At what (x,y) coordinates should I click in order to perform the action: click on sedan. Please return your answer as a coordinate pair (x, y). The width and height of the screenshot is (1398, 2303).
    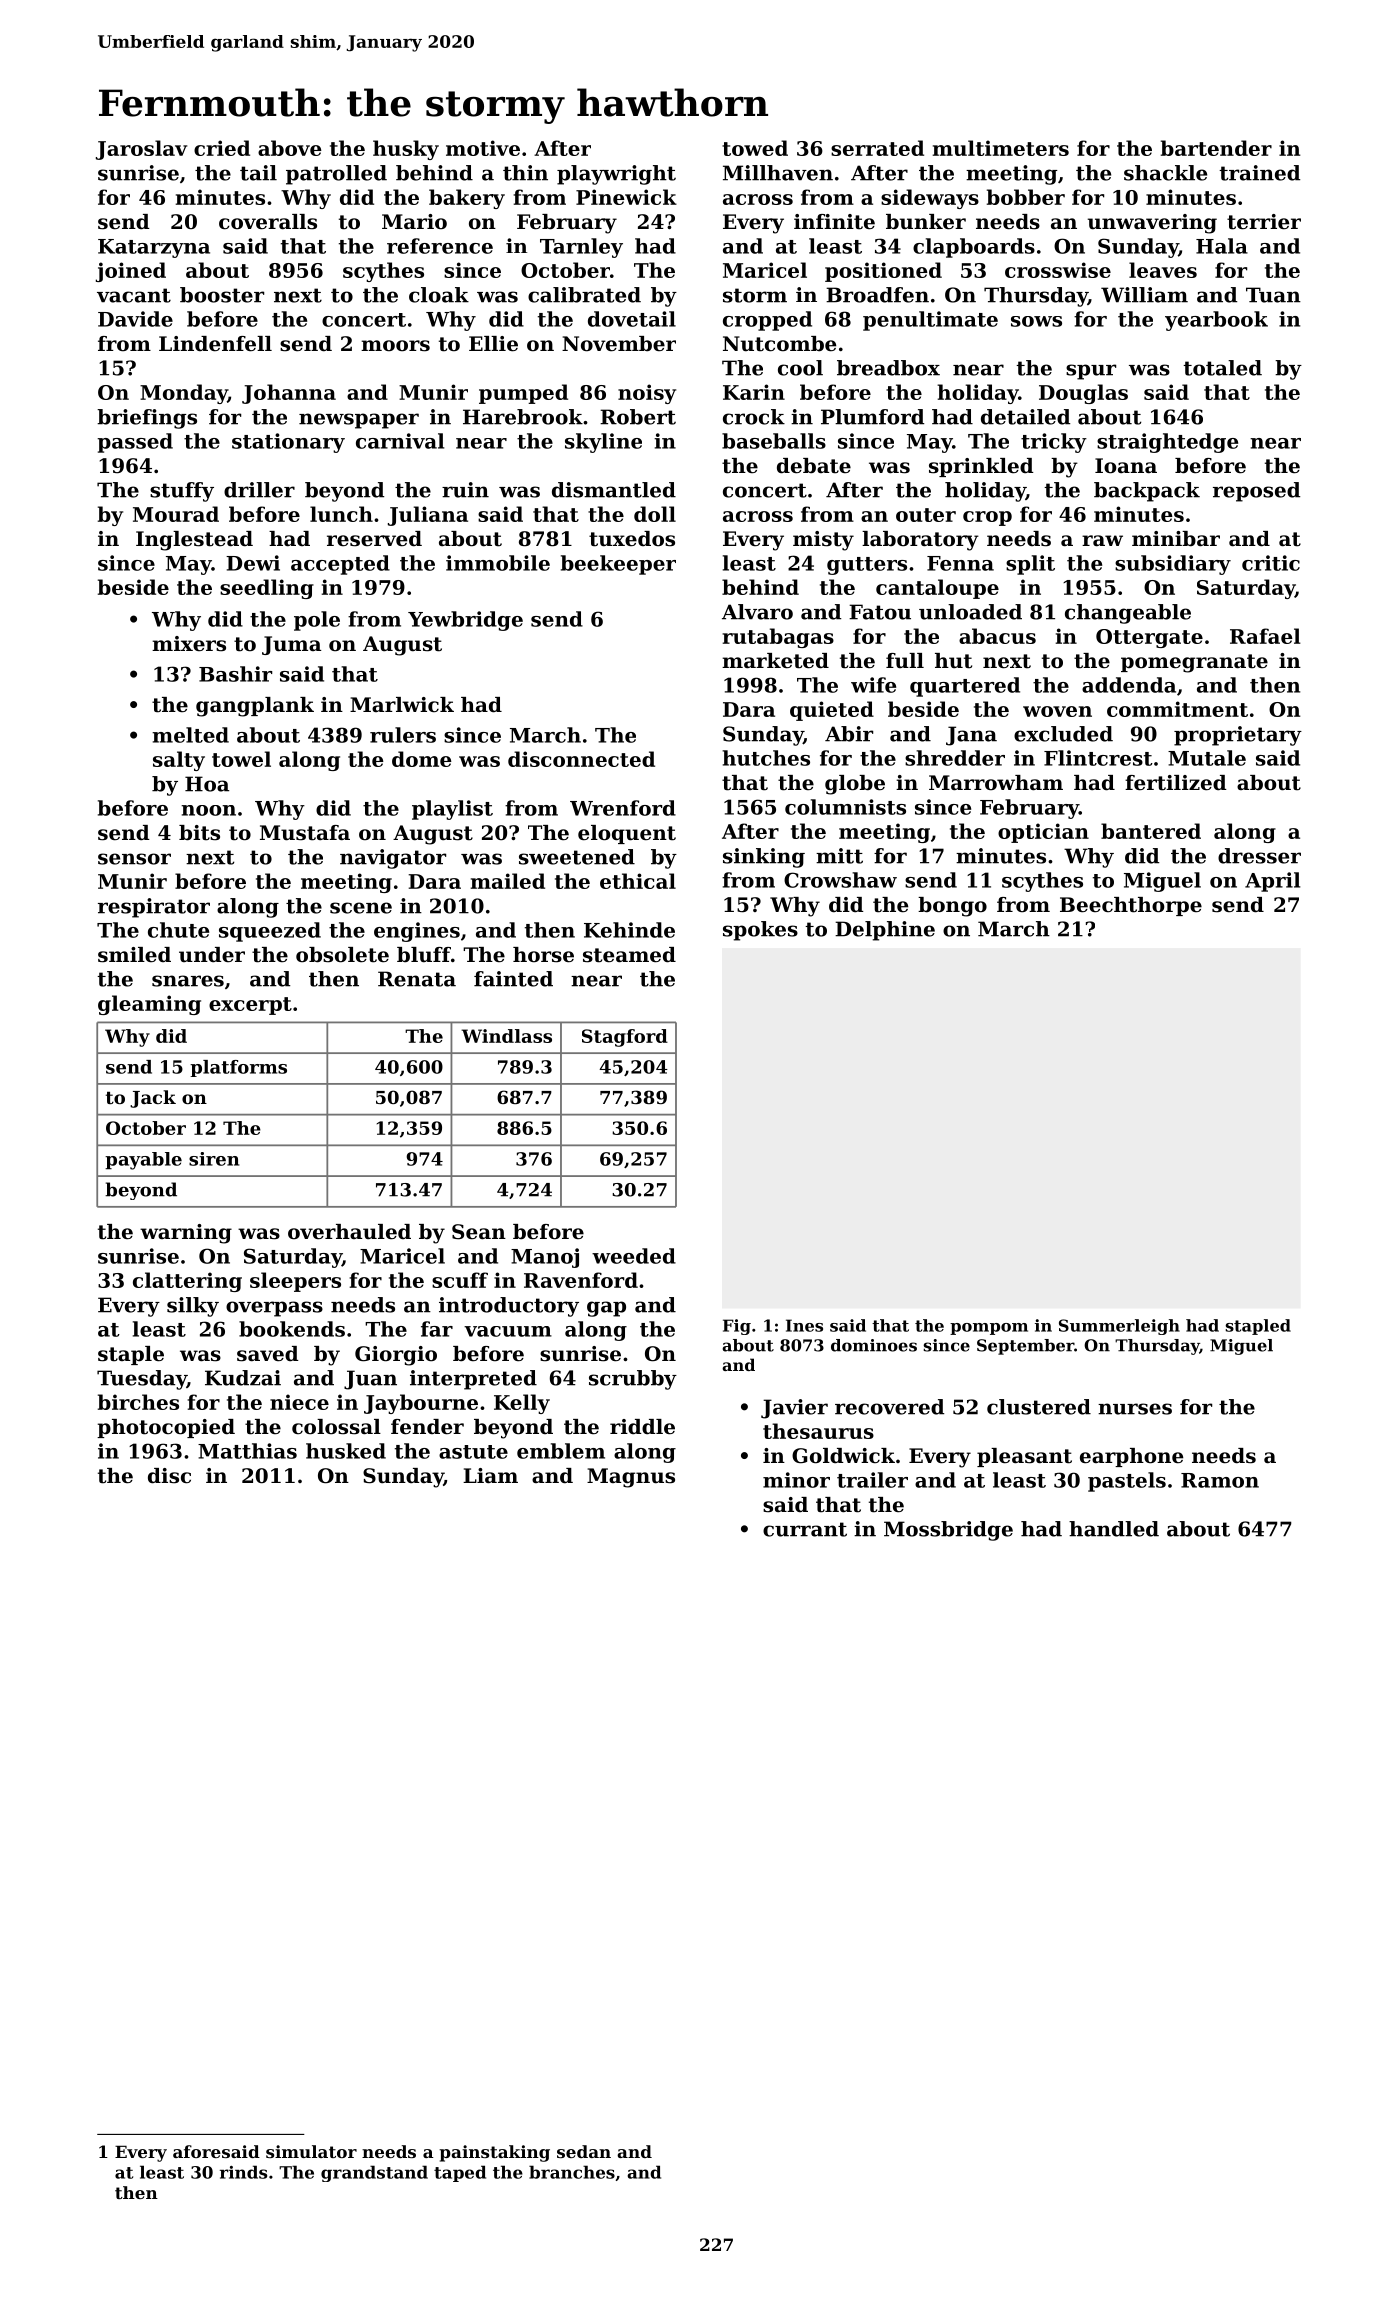
    Looking at the image, I should click on (584, 2151).
